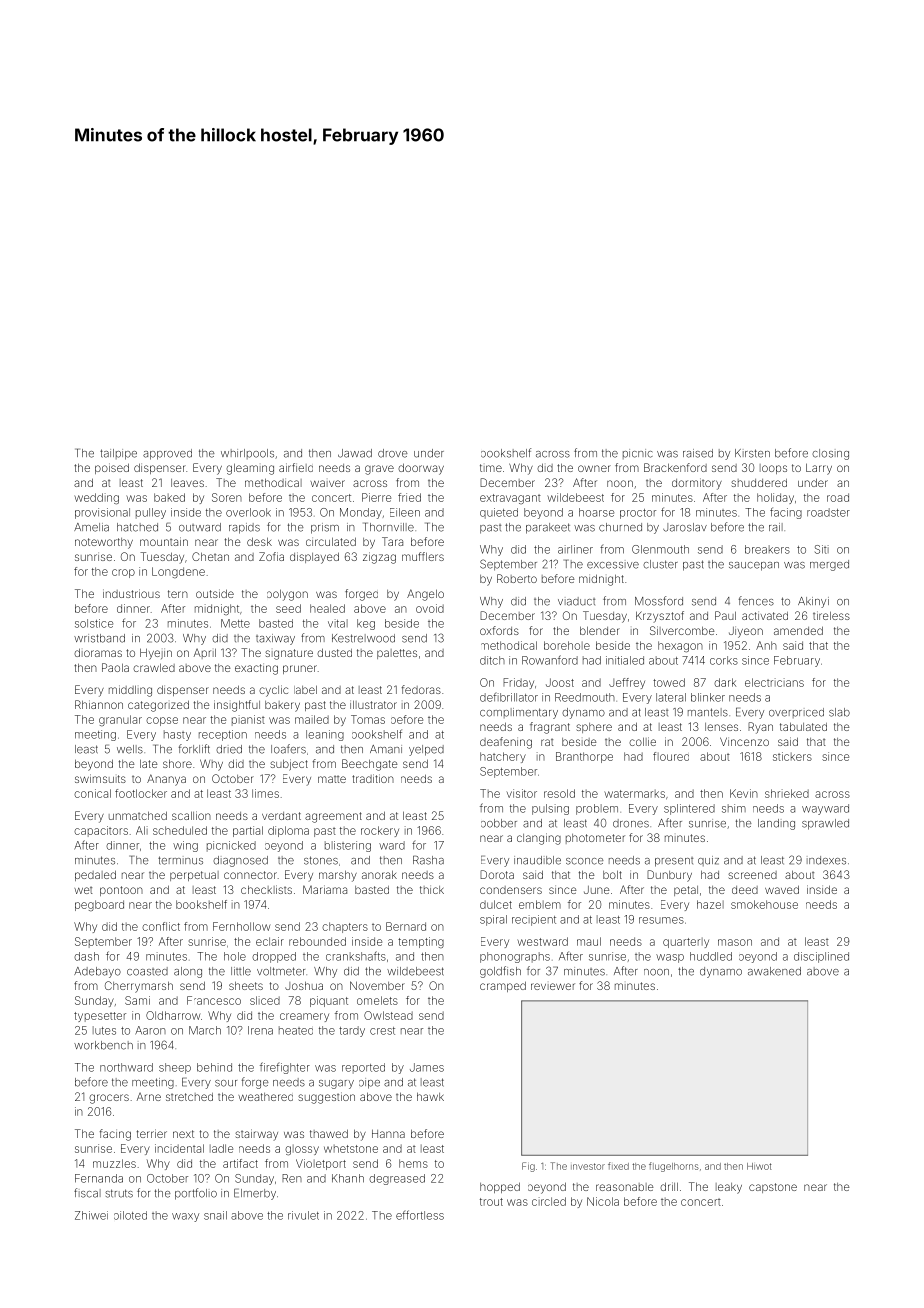  I want to click on hawk, so click(430, 1096).
